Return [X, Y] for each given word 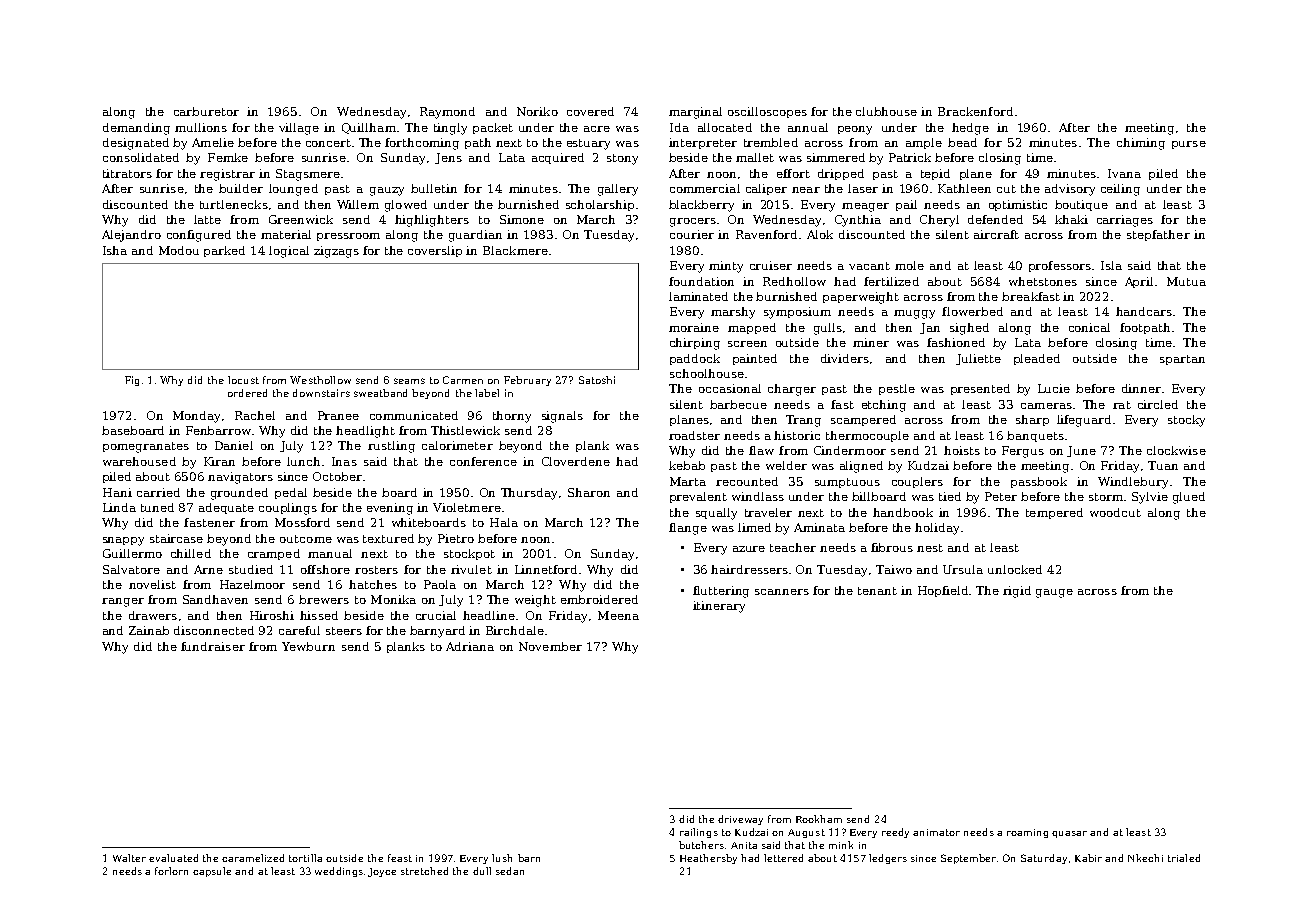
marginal [695, 113]
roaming [1027, 833]
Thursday [529, 494]
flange [688, 529]
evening [390, 509]
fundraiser [213, 646]
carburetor [206, 111]
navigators [240, 478]
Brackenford [975, 111]
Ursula [963, 569]
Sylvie [1150, 498]
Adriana [470, 646]
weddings [339, 872]
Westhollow [320, 380]
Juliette [978, 359]
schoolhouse [707, 373]
